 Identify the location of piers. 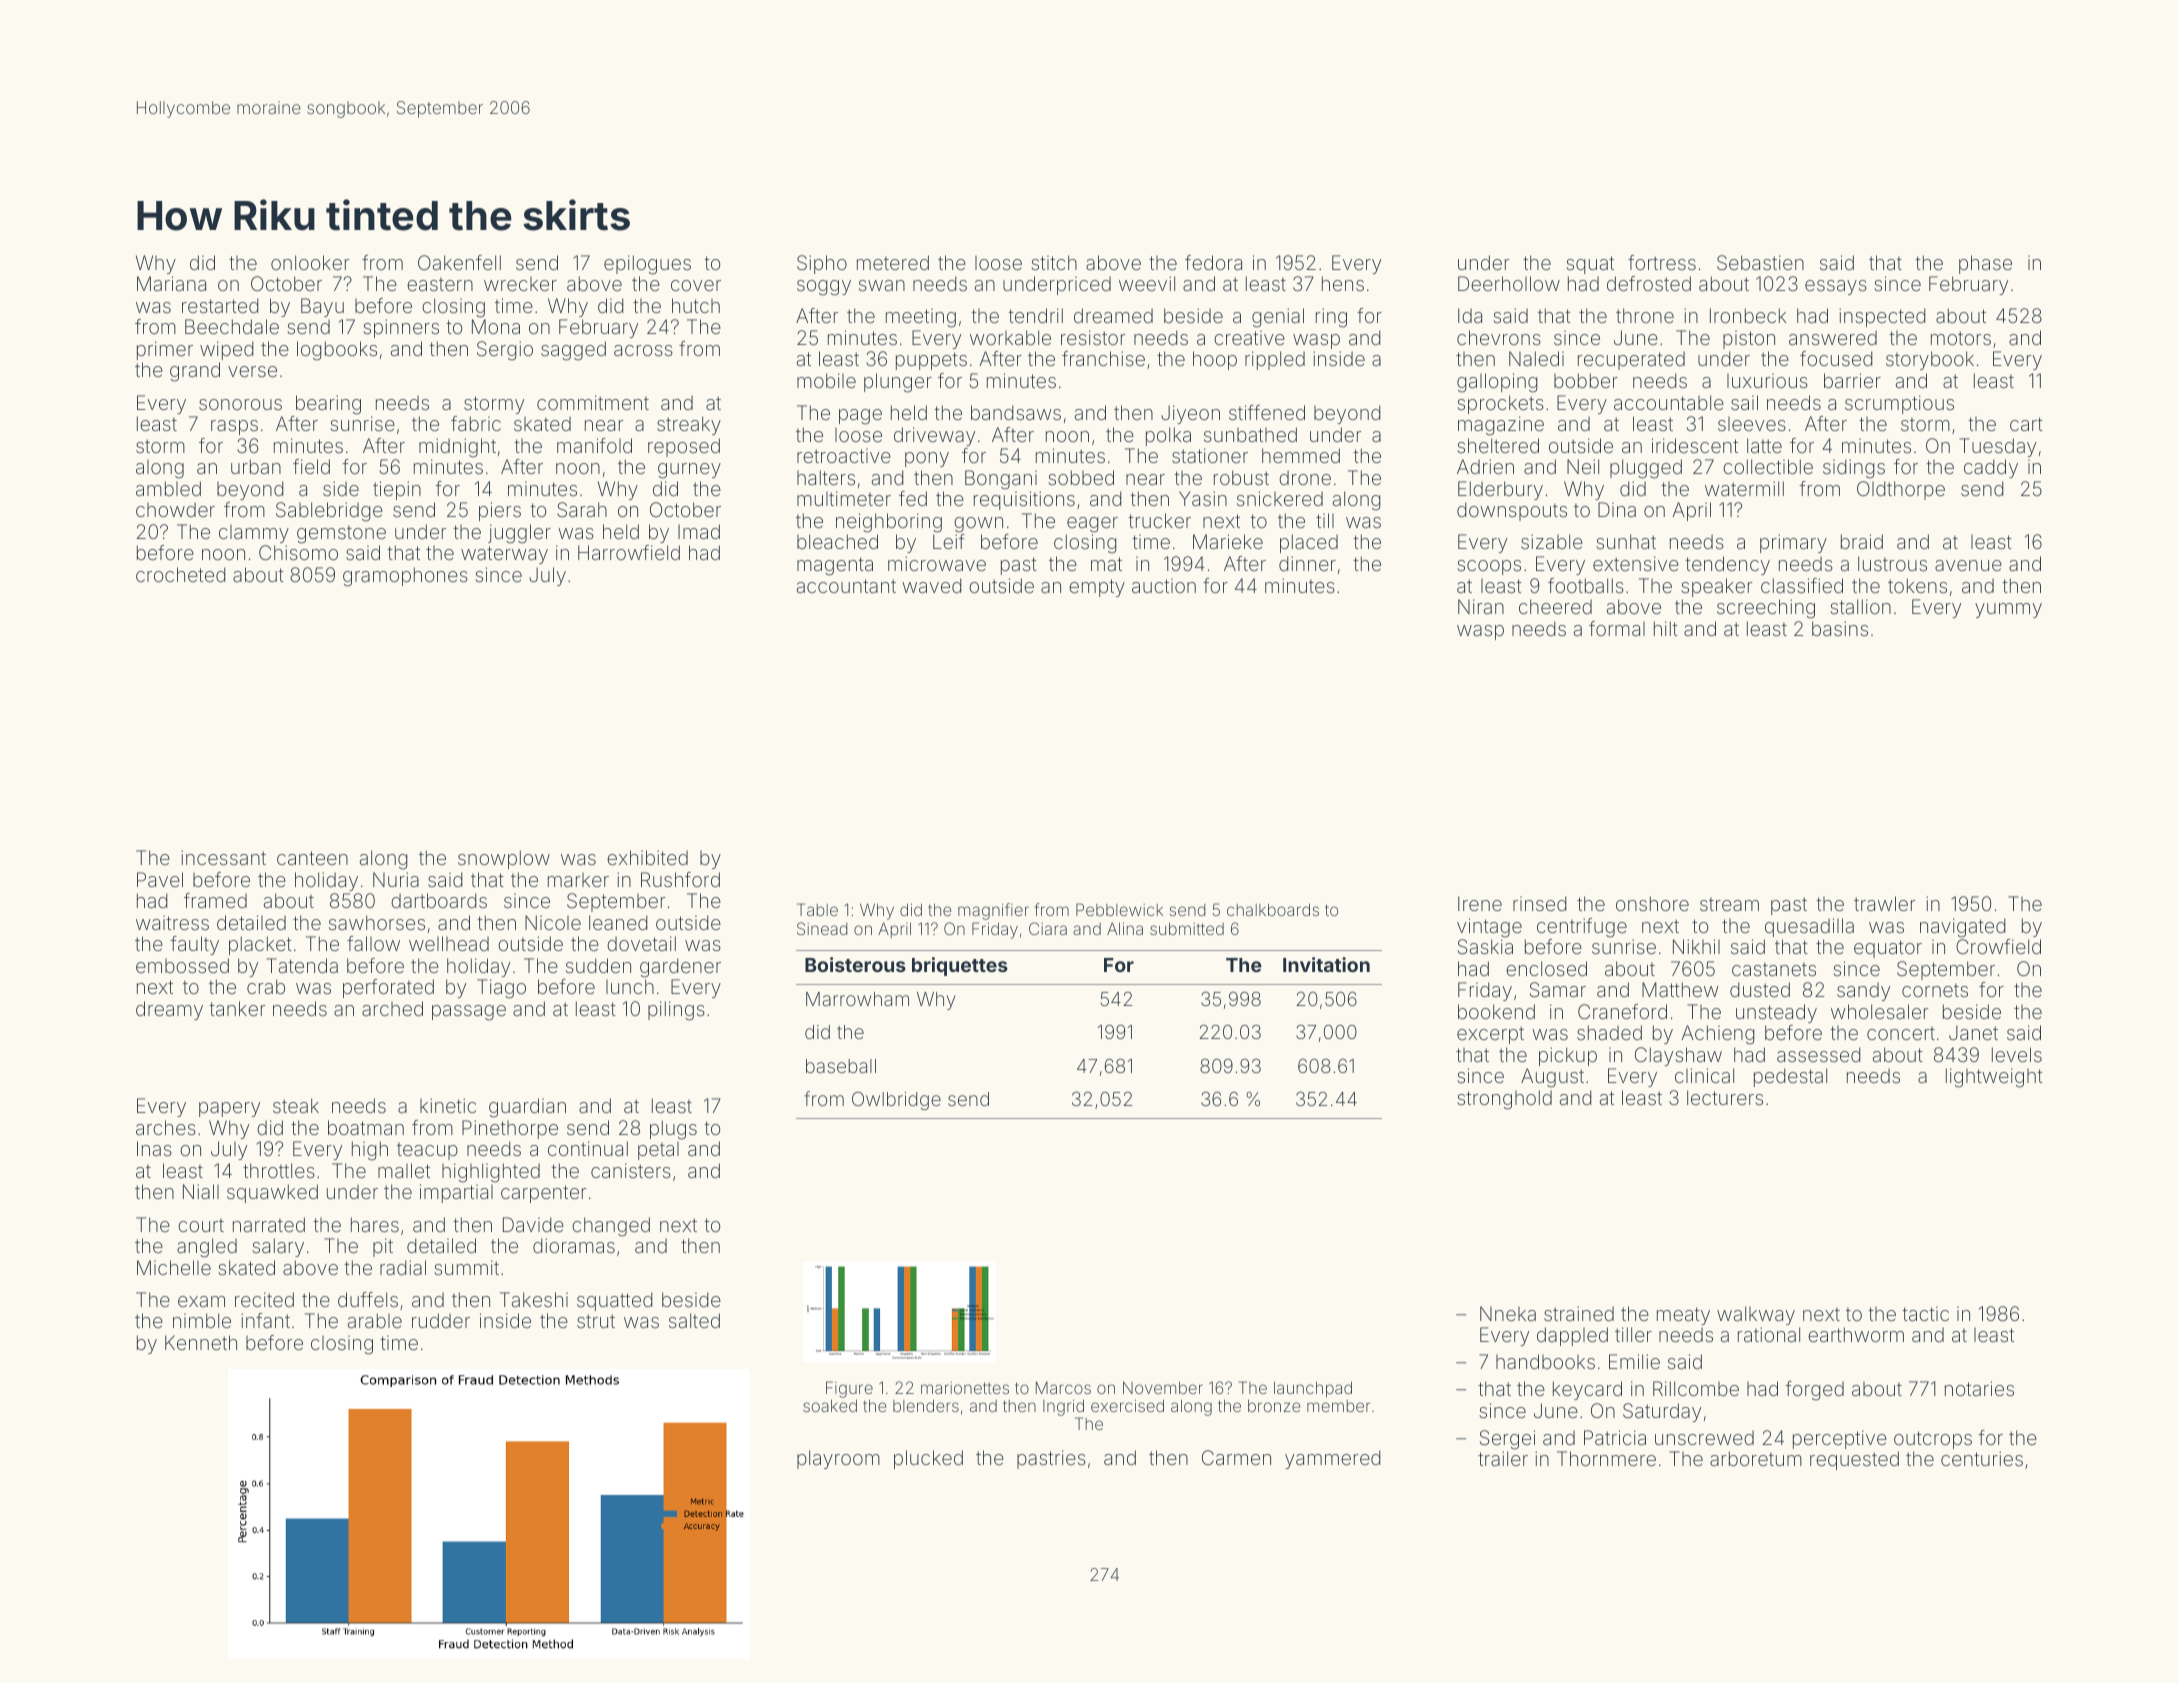
(500, 511).
